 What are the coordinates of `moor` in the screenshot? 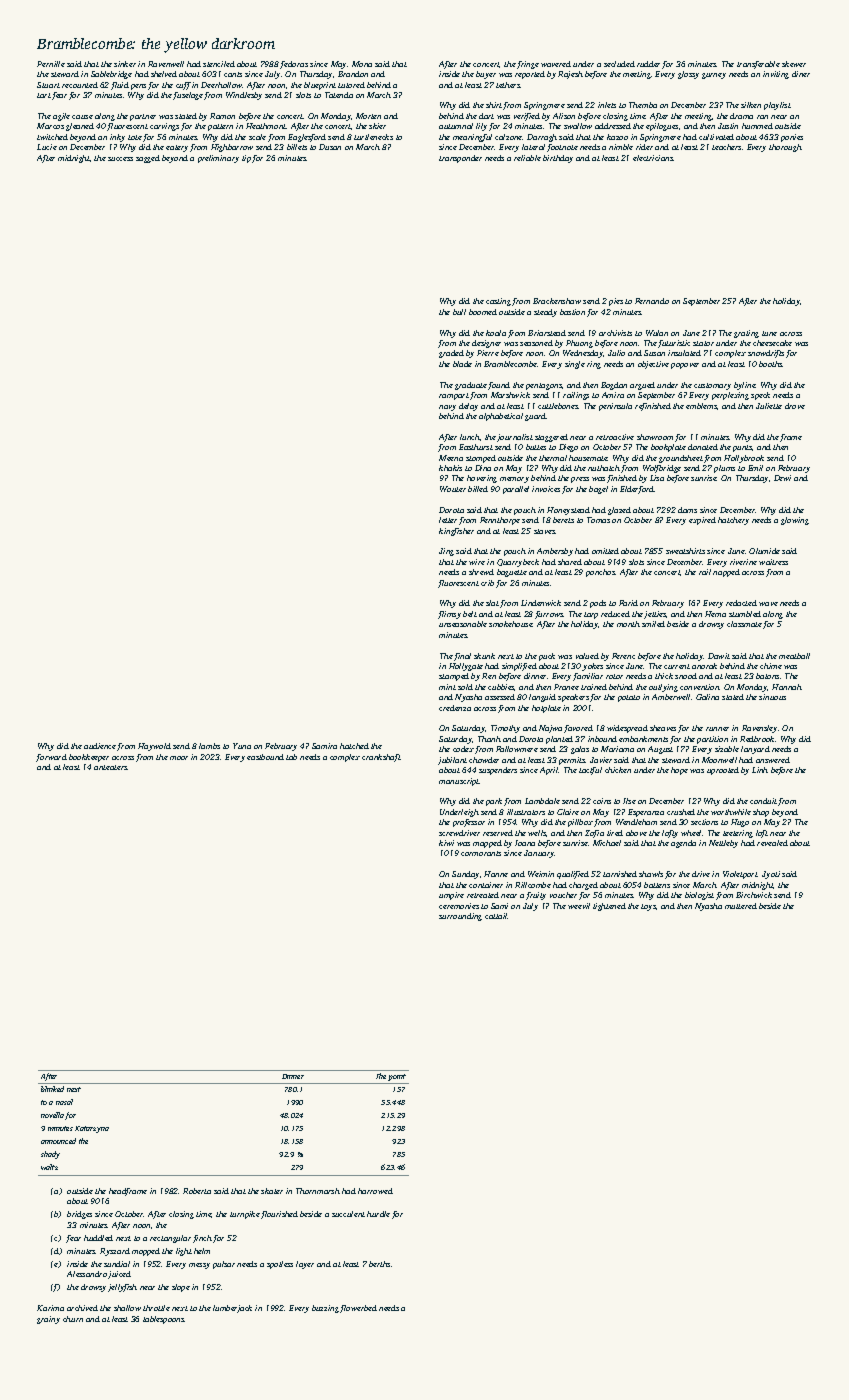 It's located at (179, 758).
